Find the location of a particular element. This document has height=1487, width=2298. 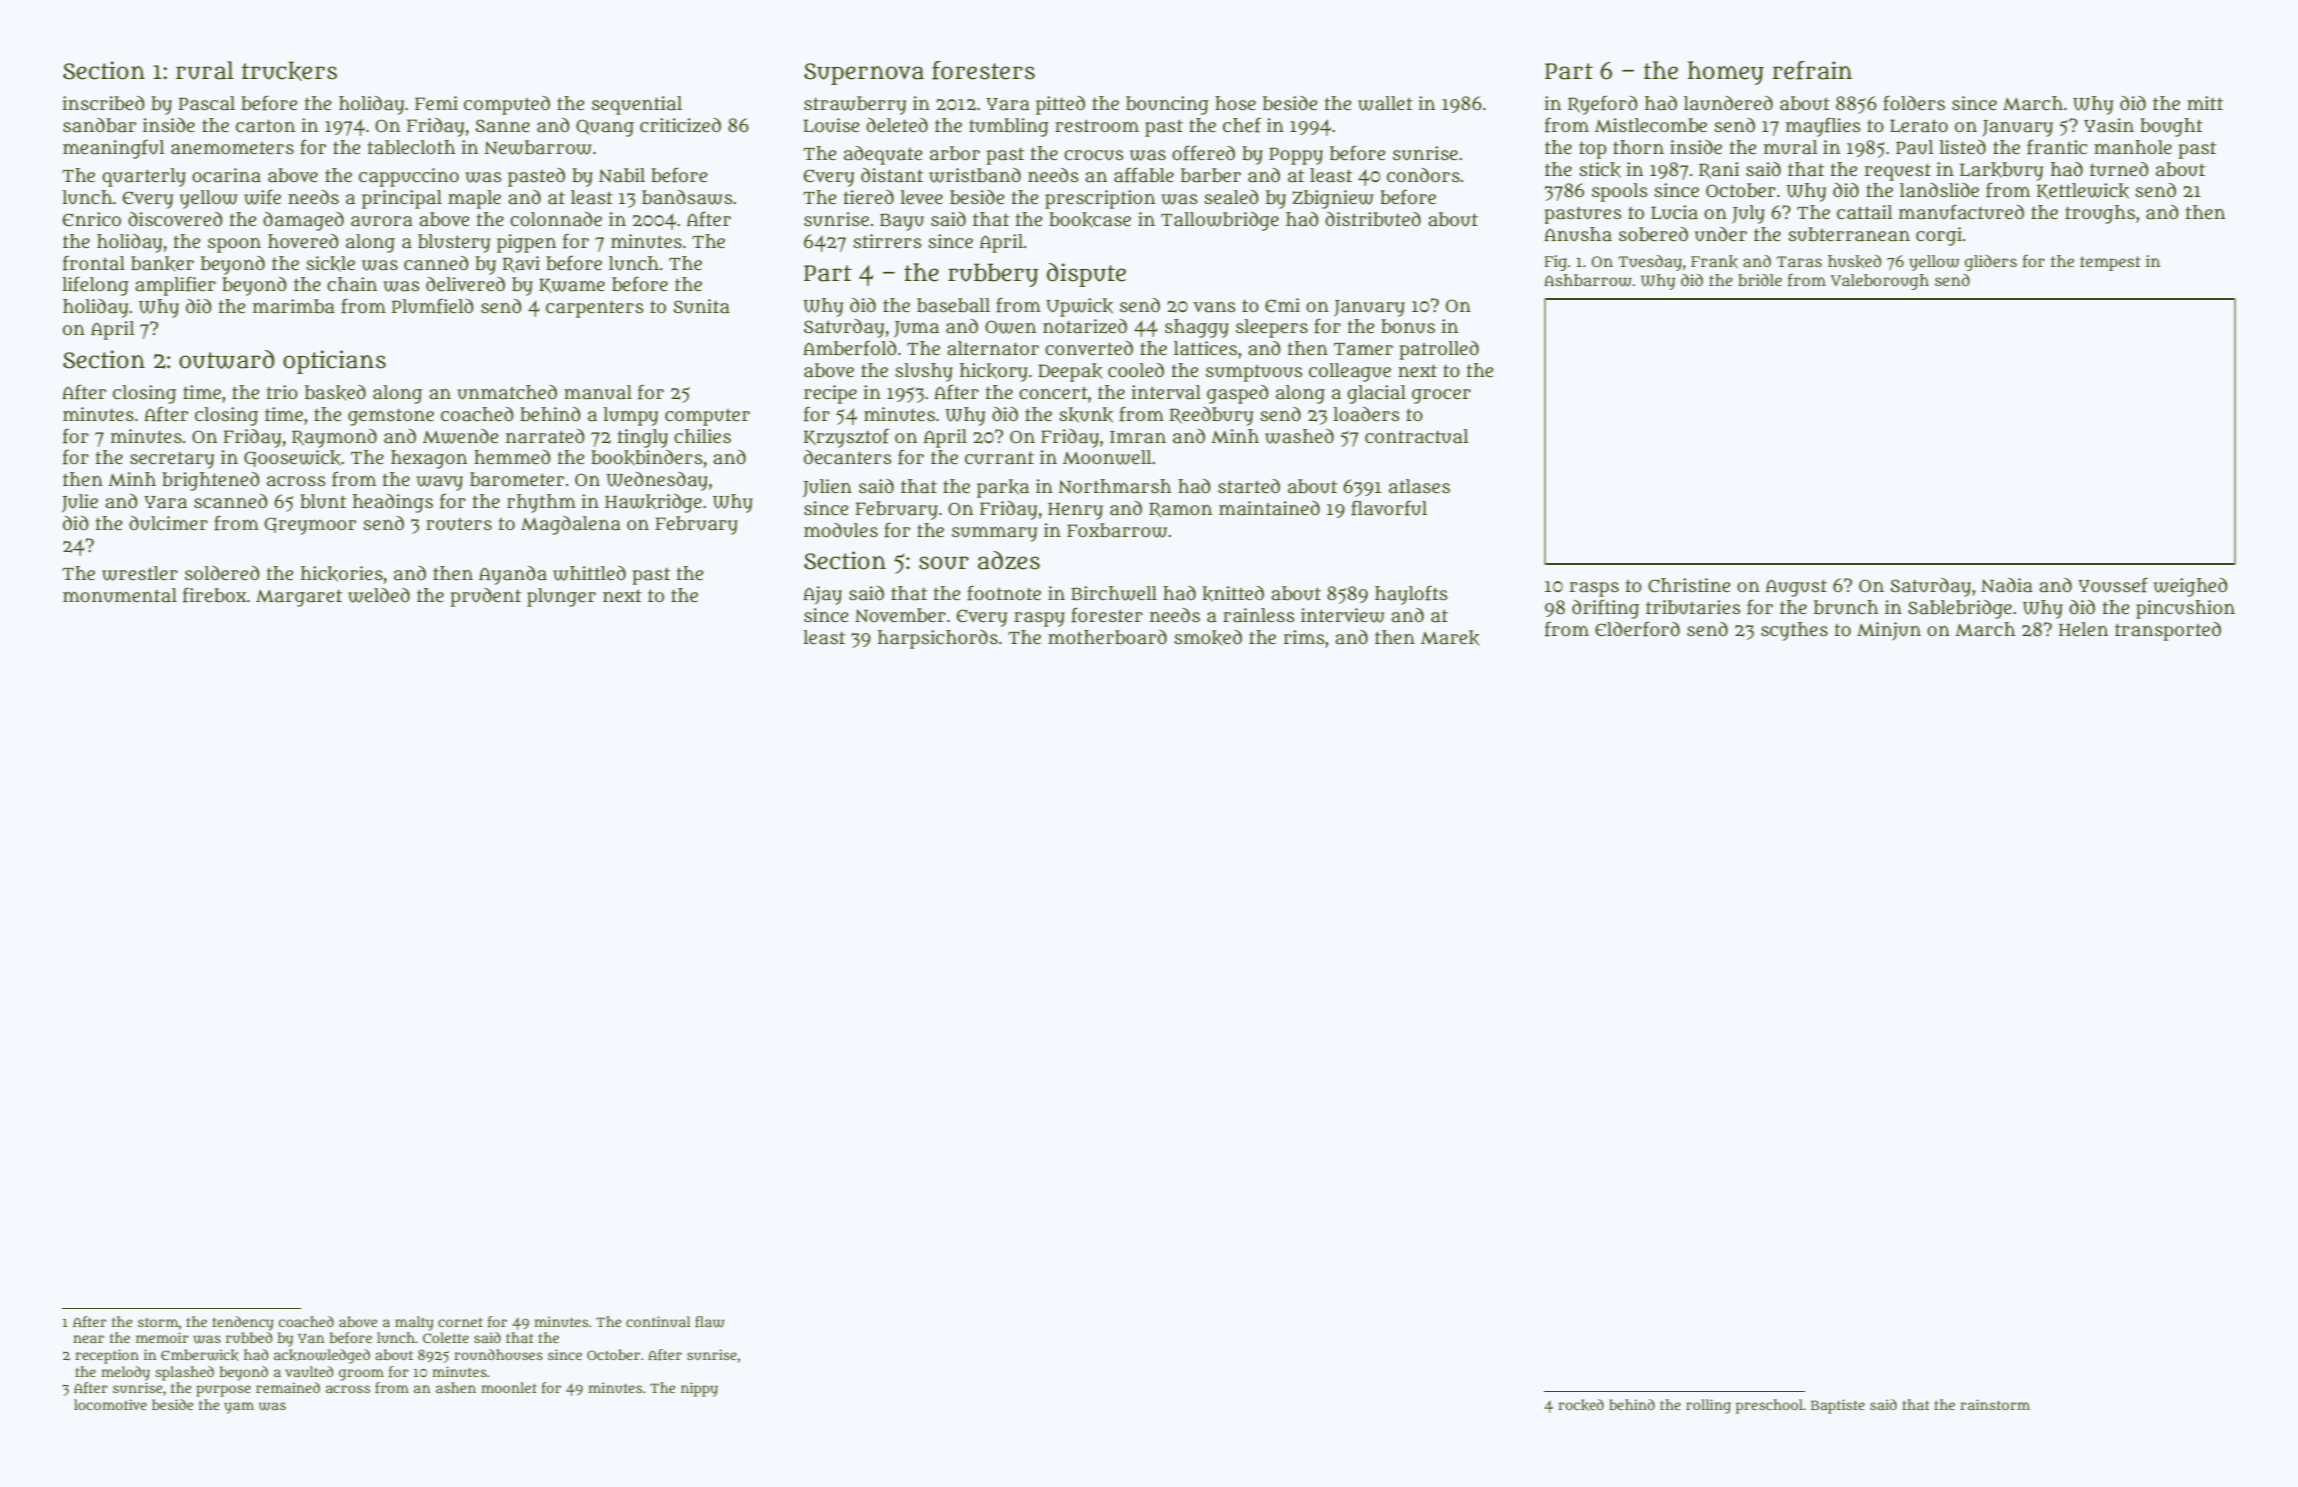

mitt is located at coordinates (2205, 103).
